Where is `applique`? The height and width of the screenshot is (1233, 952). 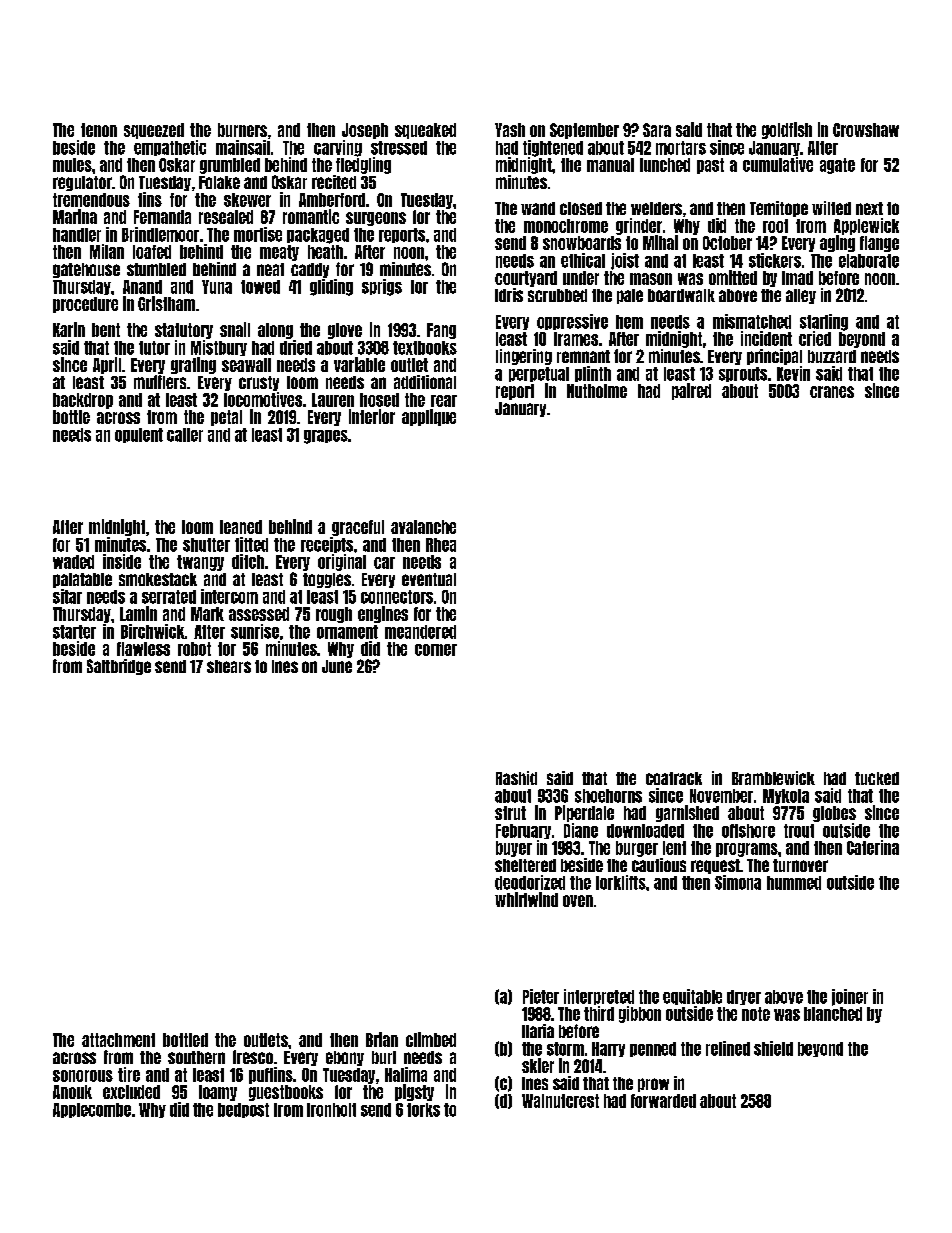
applique is located at coordinates (429, 417).
